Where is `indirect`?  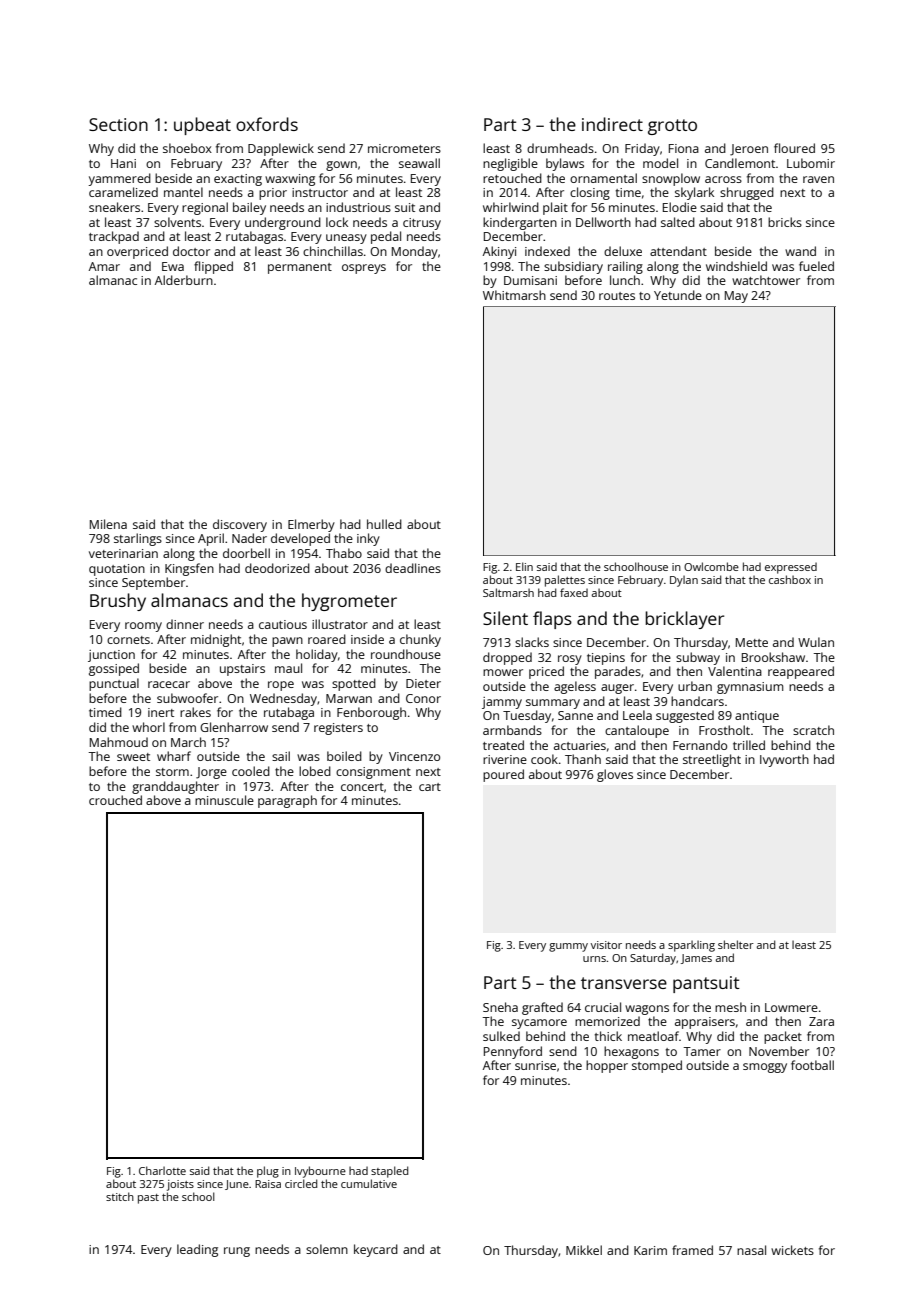 indirect is located at coordinates (612, 124).
